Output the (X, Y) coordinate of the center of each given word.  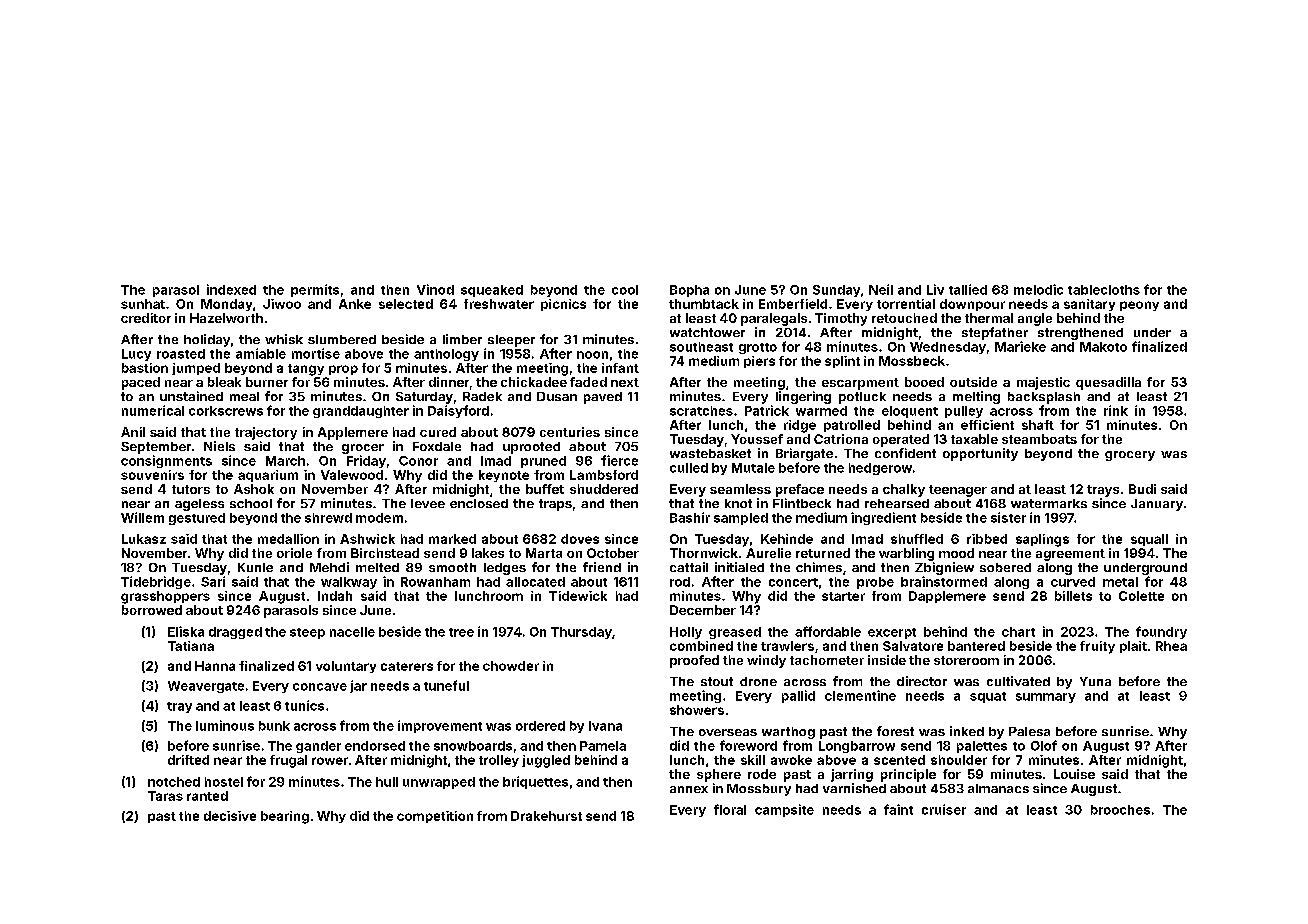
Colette (1141, 596)
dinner (449, 382)
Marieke (1020, 346)
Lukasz (144, 539)
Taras (165, 796)
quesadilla (1108, 383)
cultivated (1018, 681)
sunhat (143, 304)
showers (697, 710)
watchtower (707, 332)
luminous (225, 725)
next (625, 382)
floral (730, 809)
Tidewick (578, 596)
